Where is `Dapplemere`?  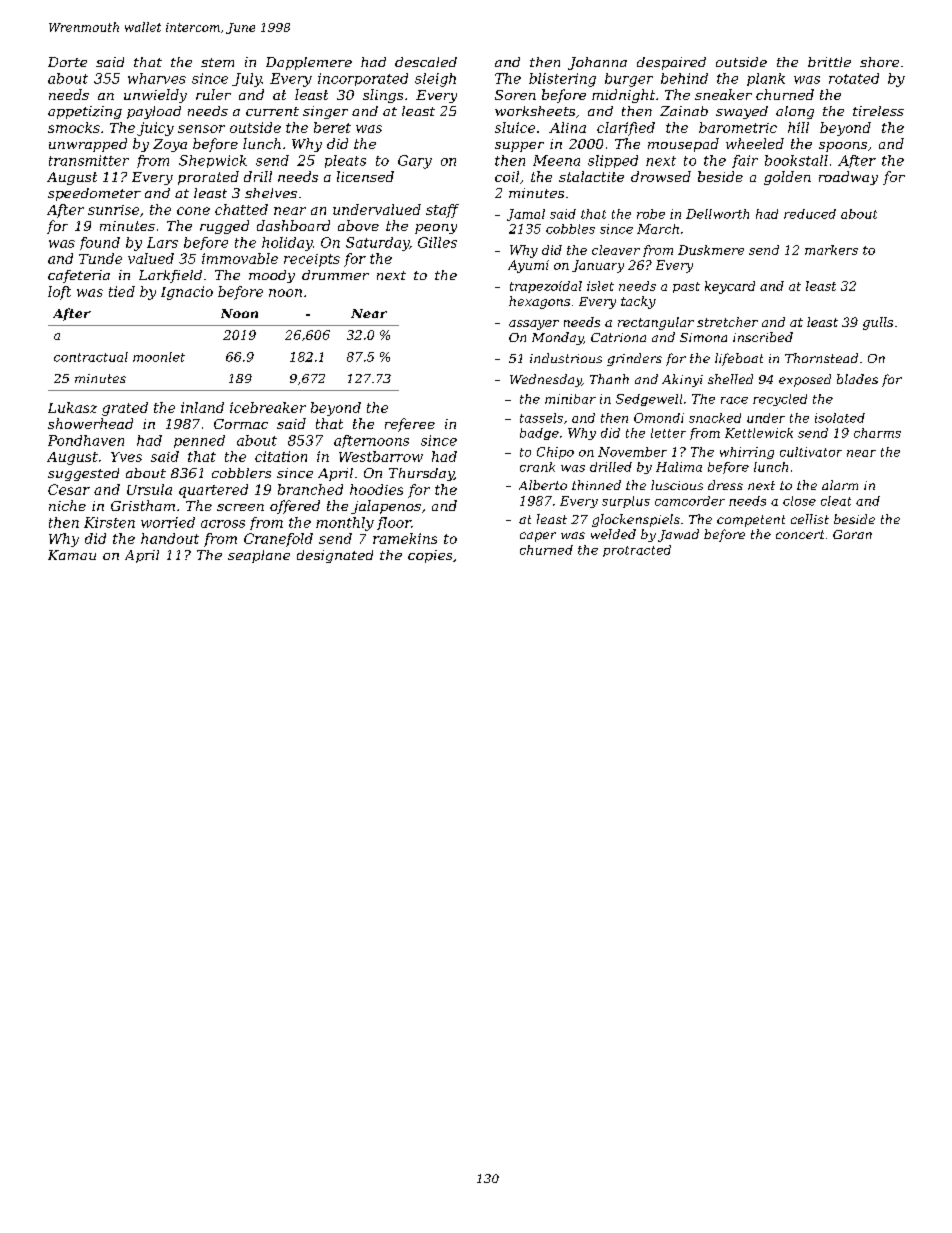 Dapplemere is located at coordinates (309, 63).
